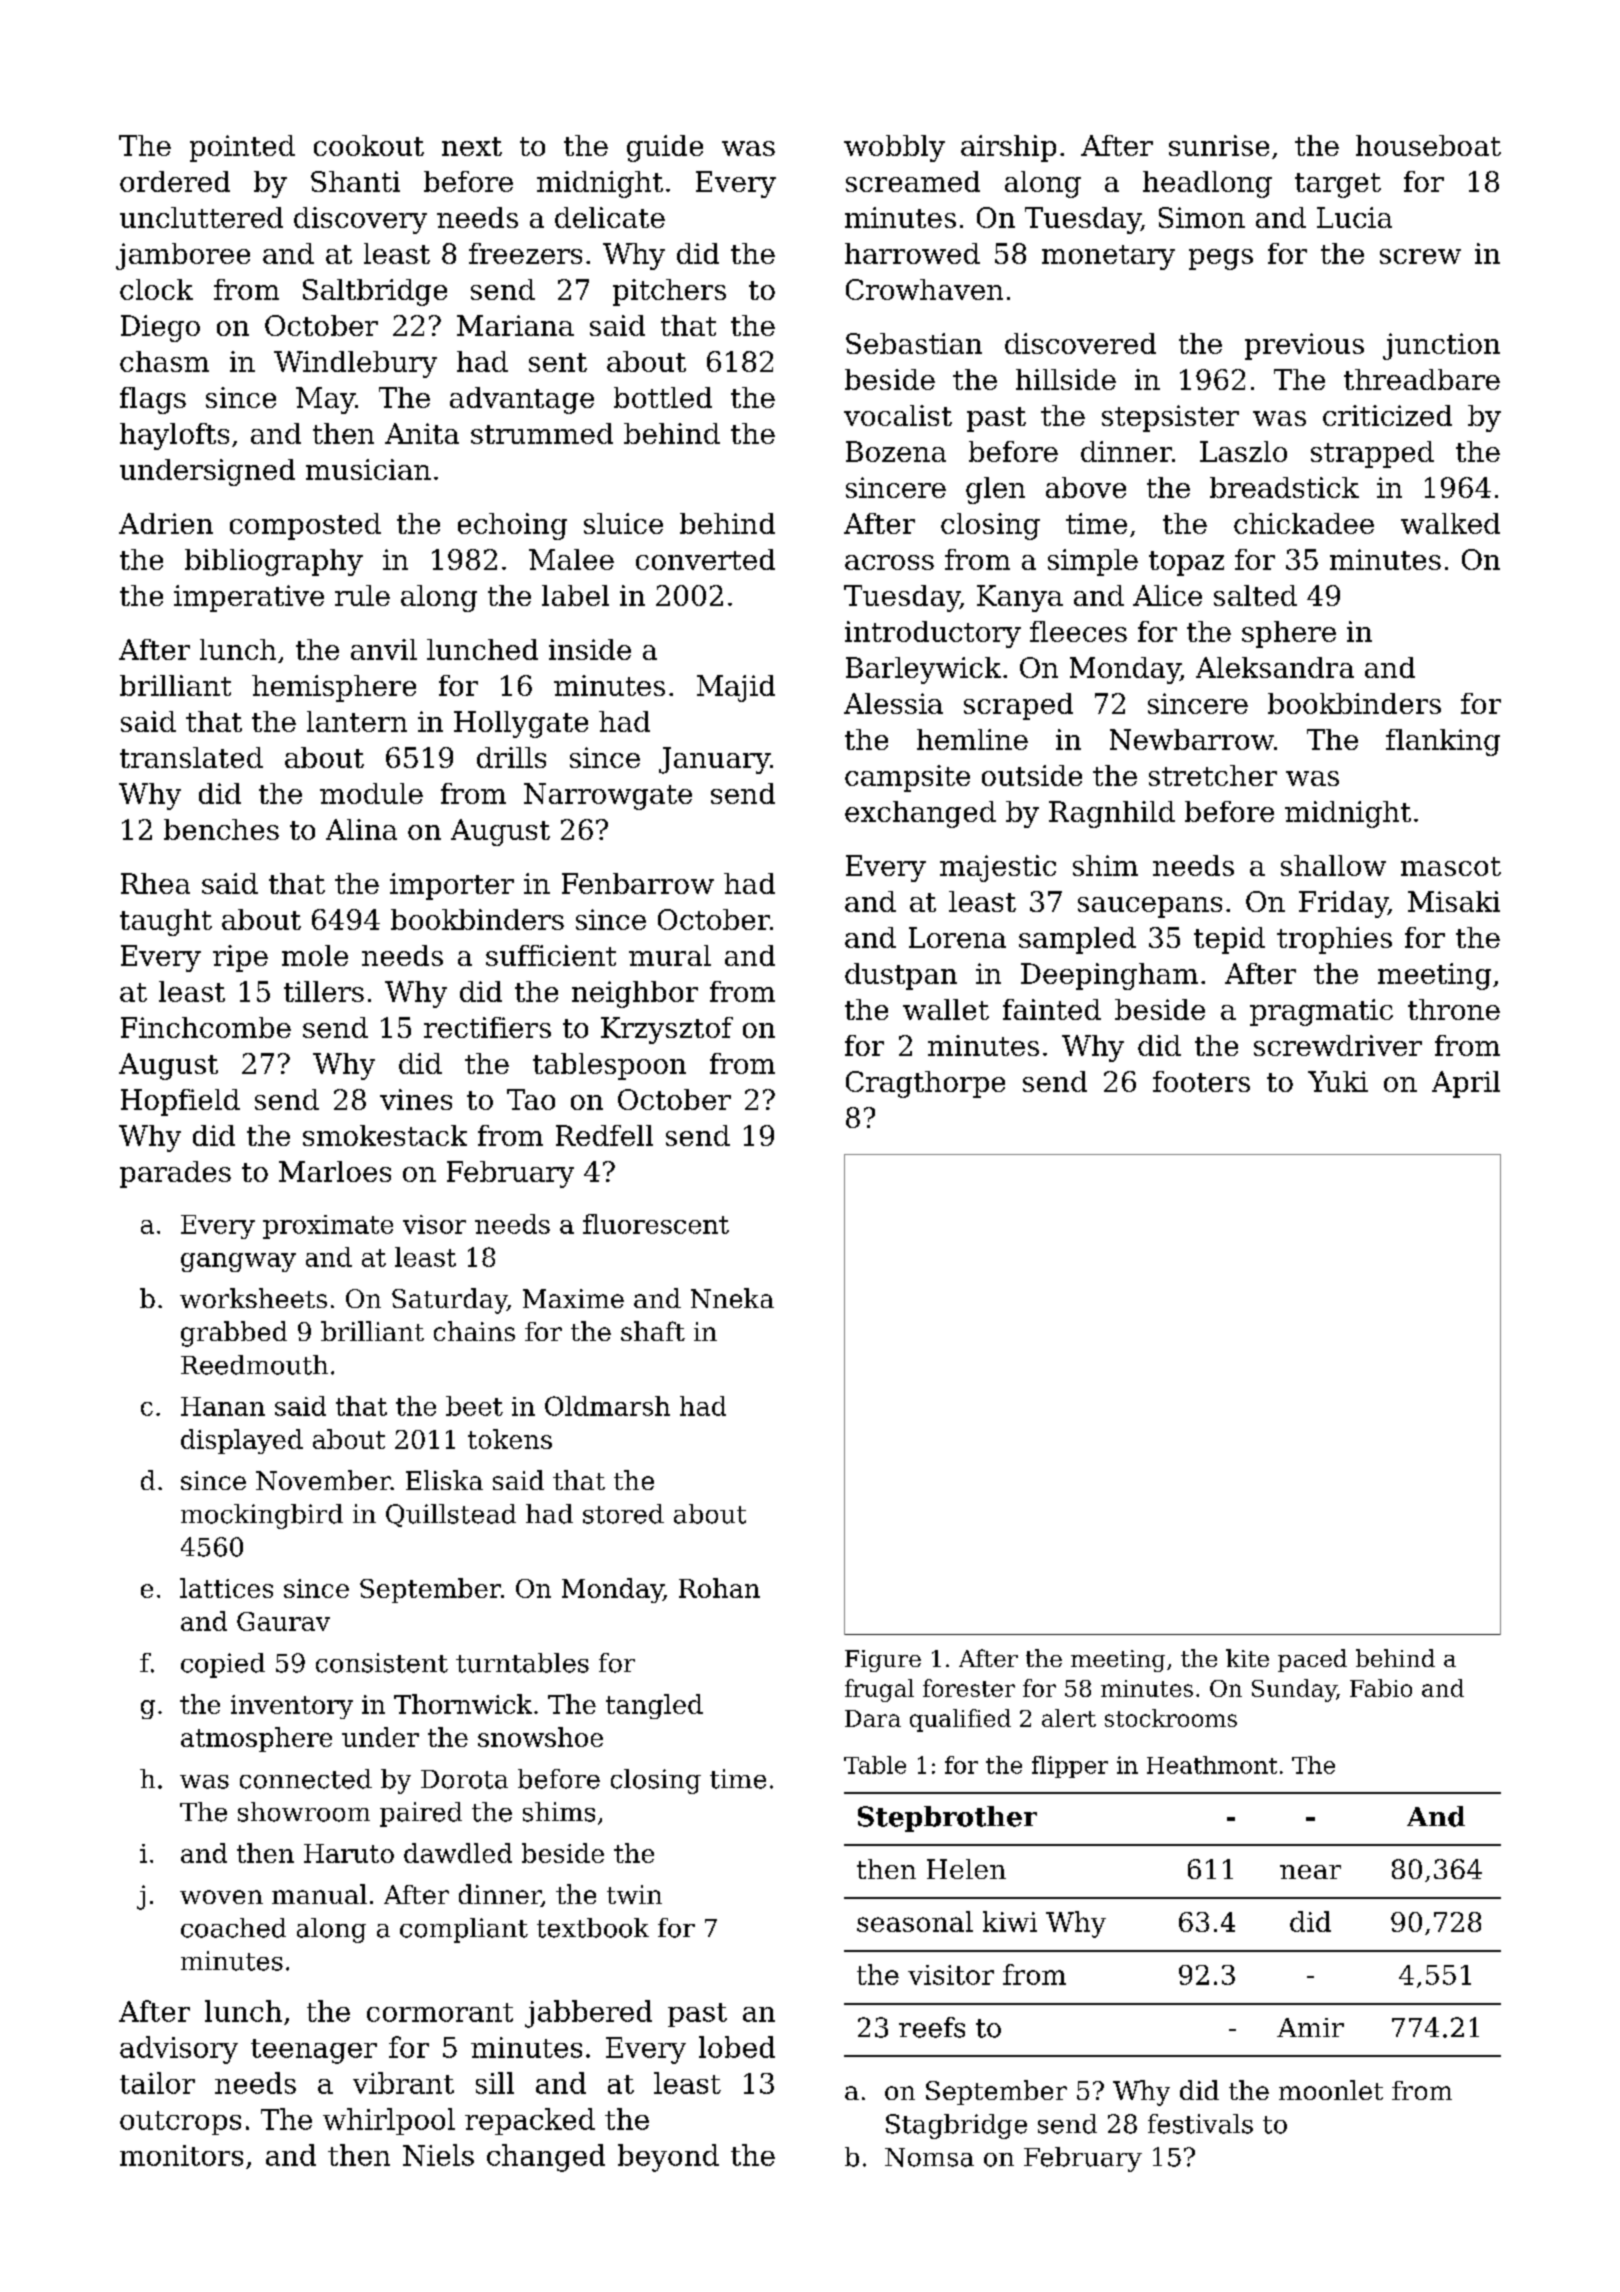  Describe the element at coordinates (668, 2158) in the screenshot. I see `beyond` at that location.
